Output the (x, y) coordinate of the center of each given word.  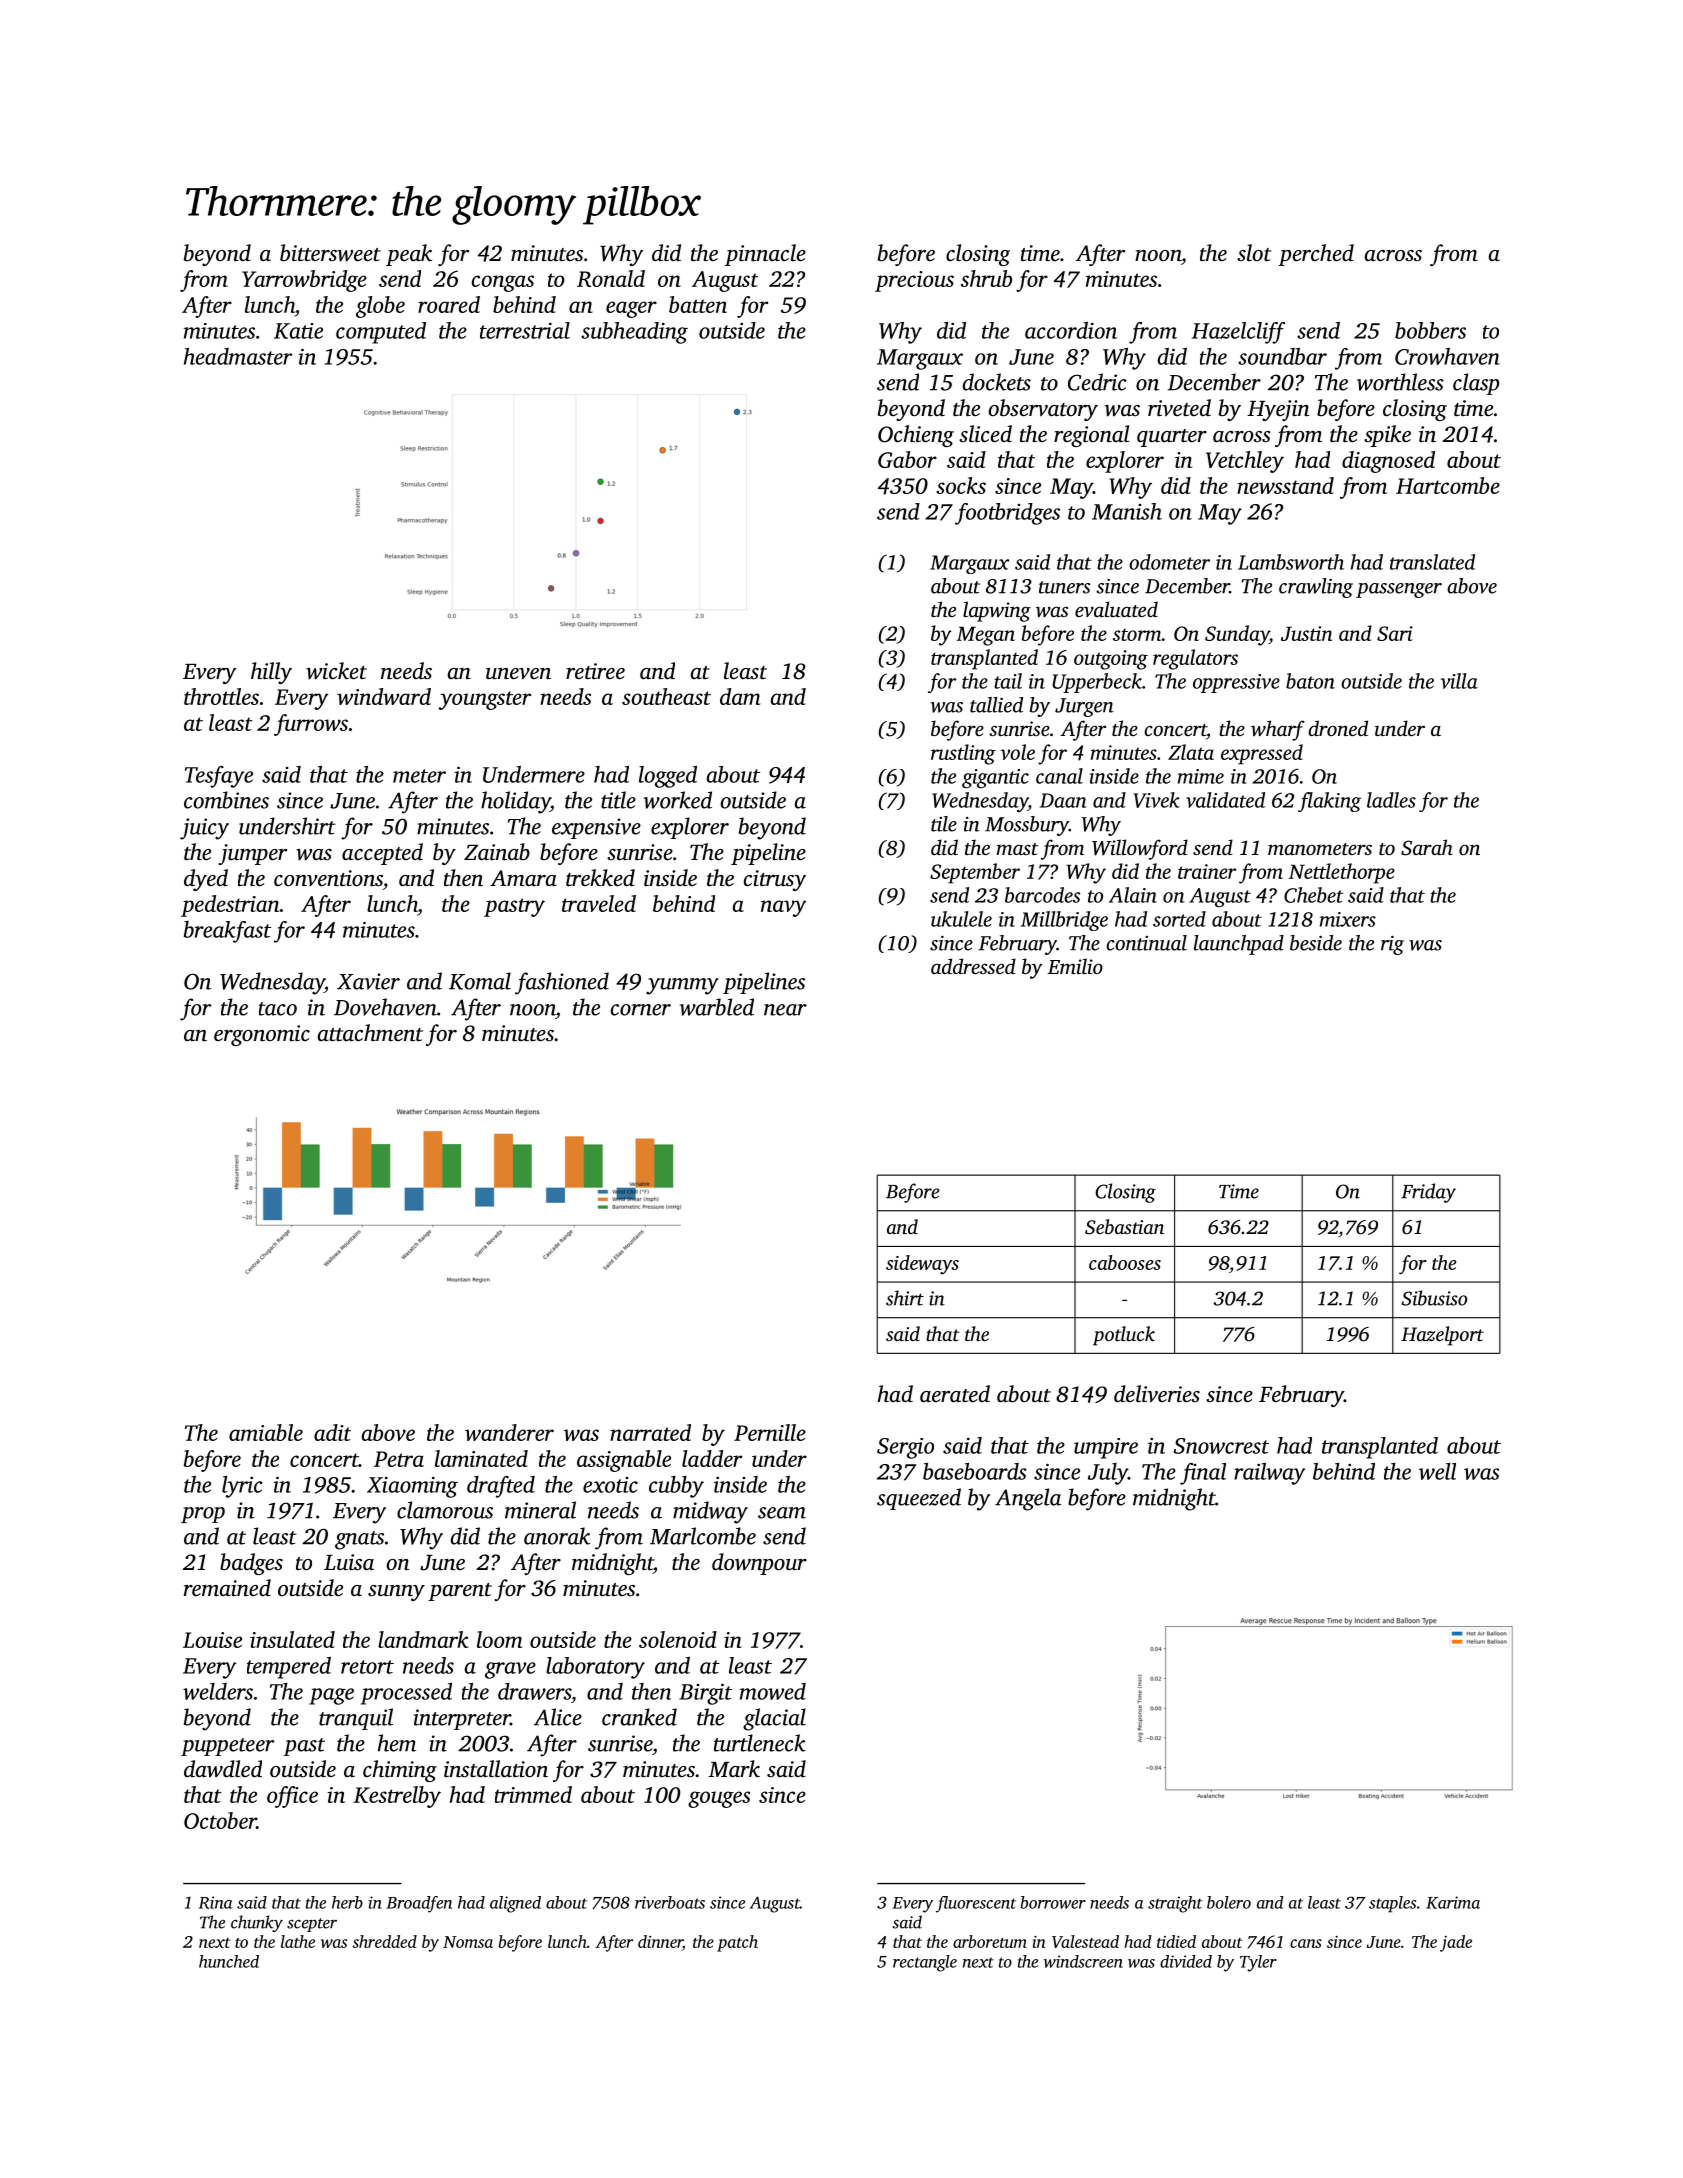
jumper (253, 854)
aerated (955, 1394)
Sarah (1427, 847)
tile (944, 824)
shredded (384, 1941)
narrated (650, 1432)
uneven (518, 674)
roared (449, 304)
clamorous (445, 1510)
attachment (370, 1033)
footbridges (1007, 514)
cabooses (1125, 1262)
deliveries (1157, 1394)
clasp (1476, 384)
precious (914, 281)
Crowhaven (1447, 356)
